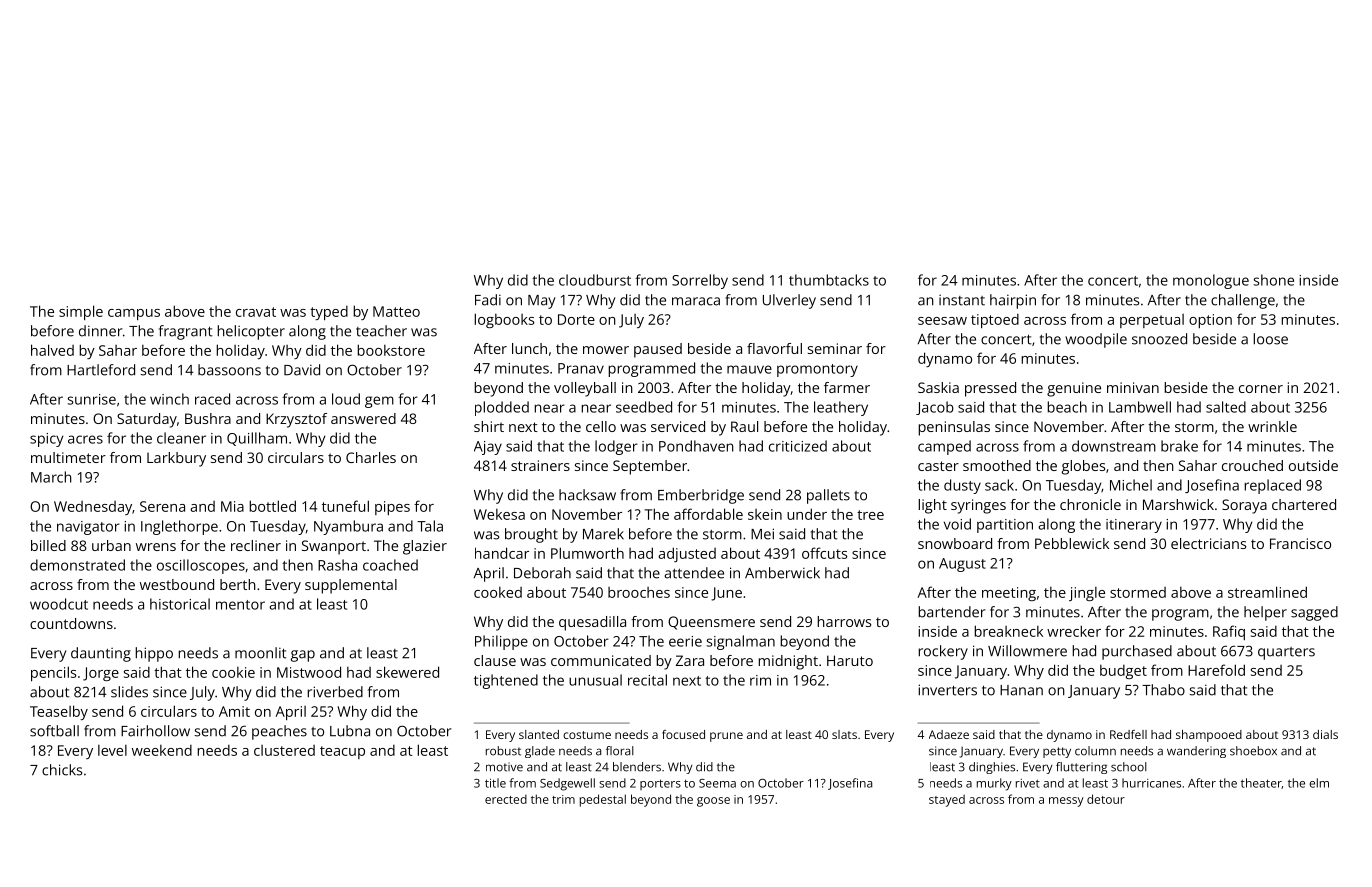 Image resolution: width=1372 pixels, height=887 pixels. What do you see at coordinates (844, 621) in the image?
I see `harrows` at bounding box center [844, 621].
